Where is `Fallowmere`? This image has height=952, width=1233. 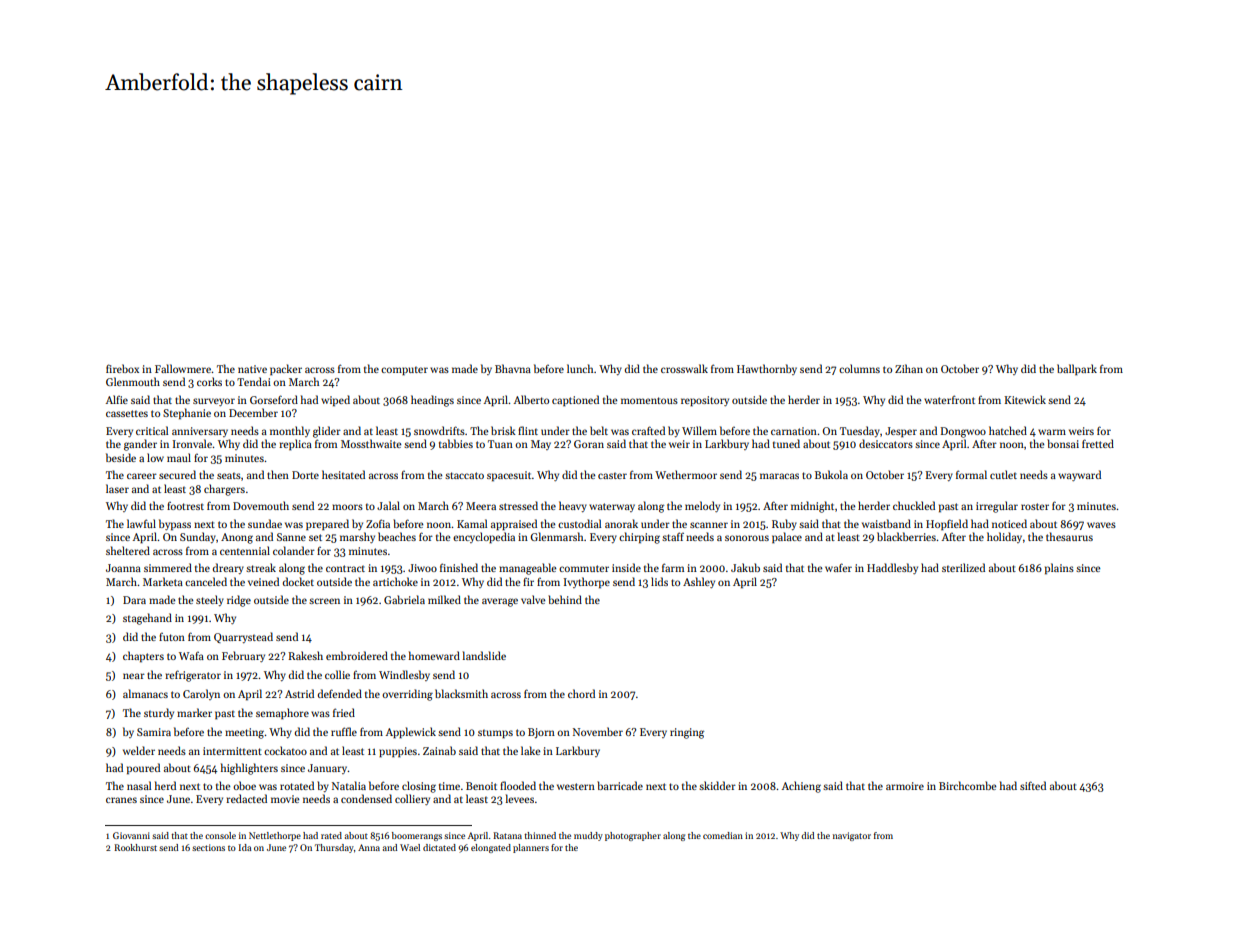
Fallowmere is located at coordinates (183, 368).
